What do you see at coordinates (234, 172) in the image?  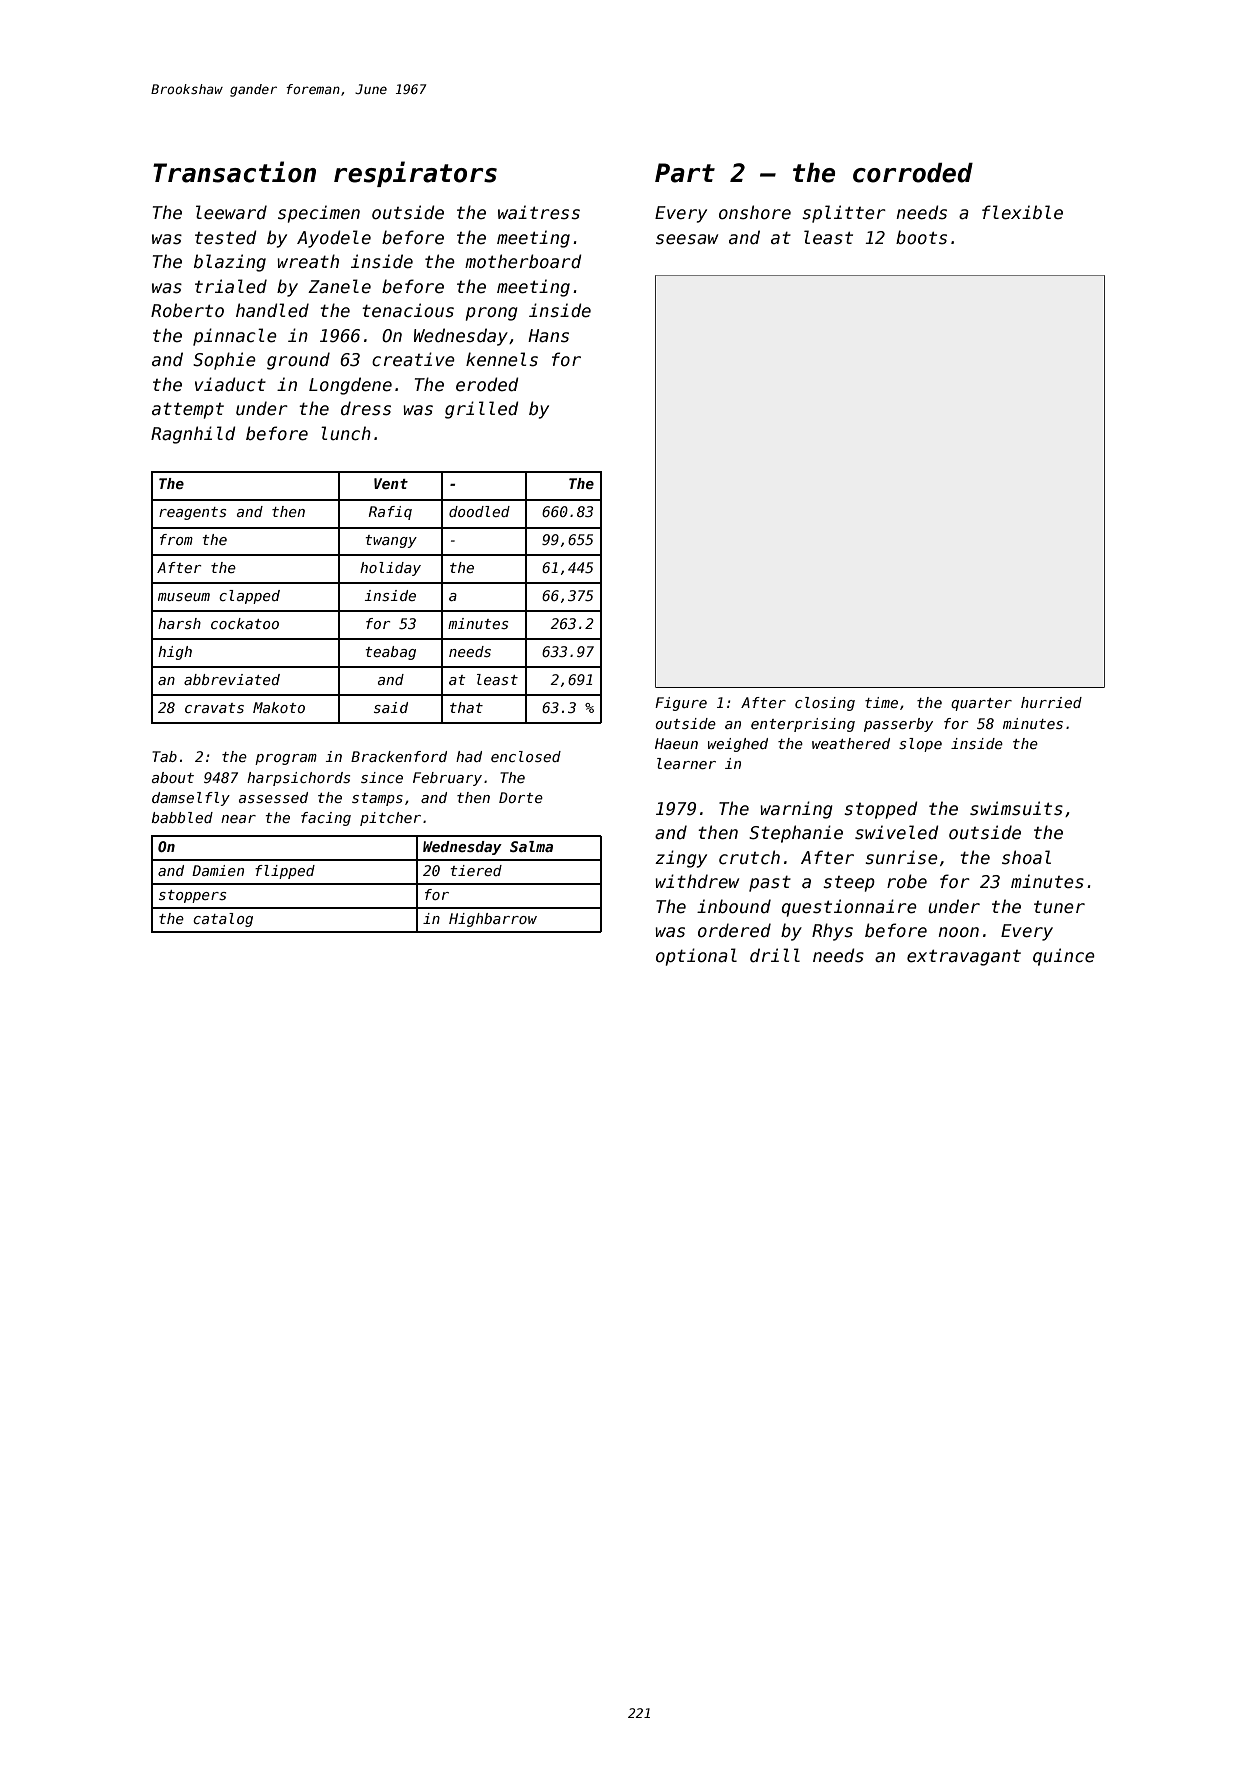 I see `Transaction` at bounding box center [234, 172].
